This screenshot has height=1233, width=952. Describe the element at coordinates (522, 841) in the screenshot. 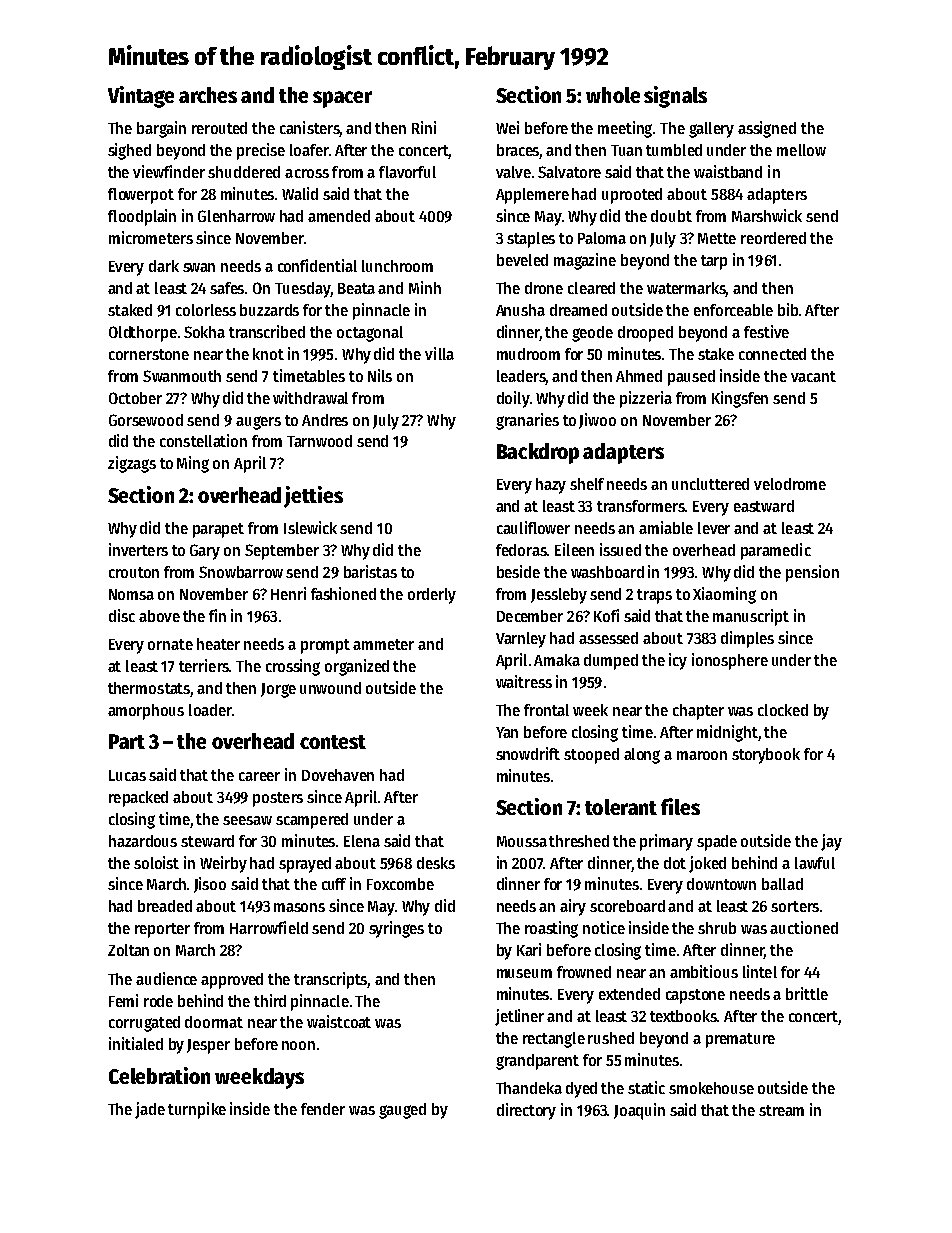

I see `Moussa` at that location.
